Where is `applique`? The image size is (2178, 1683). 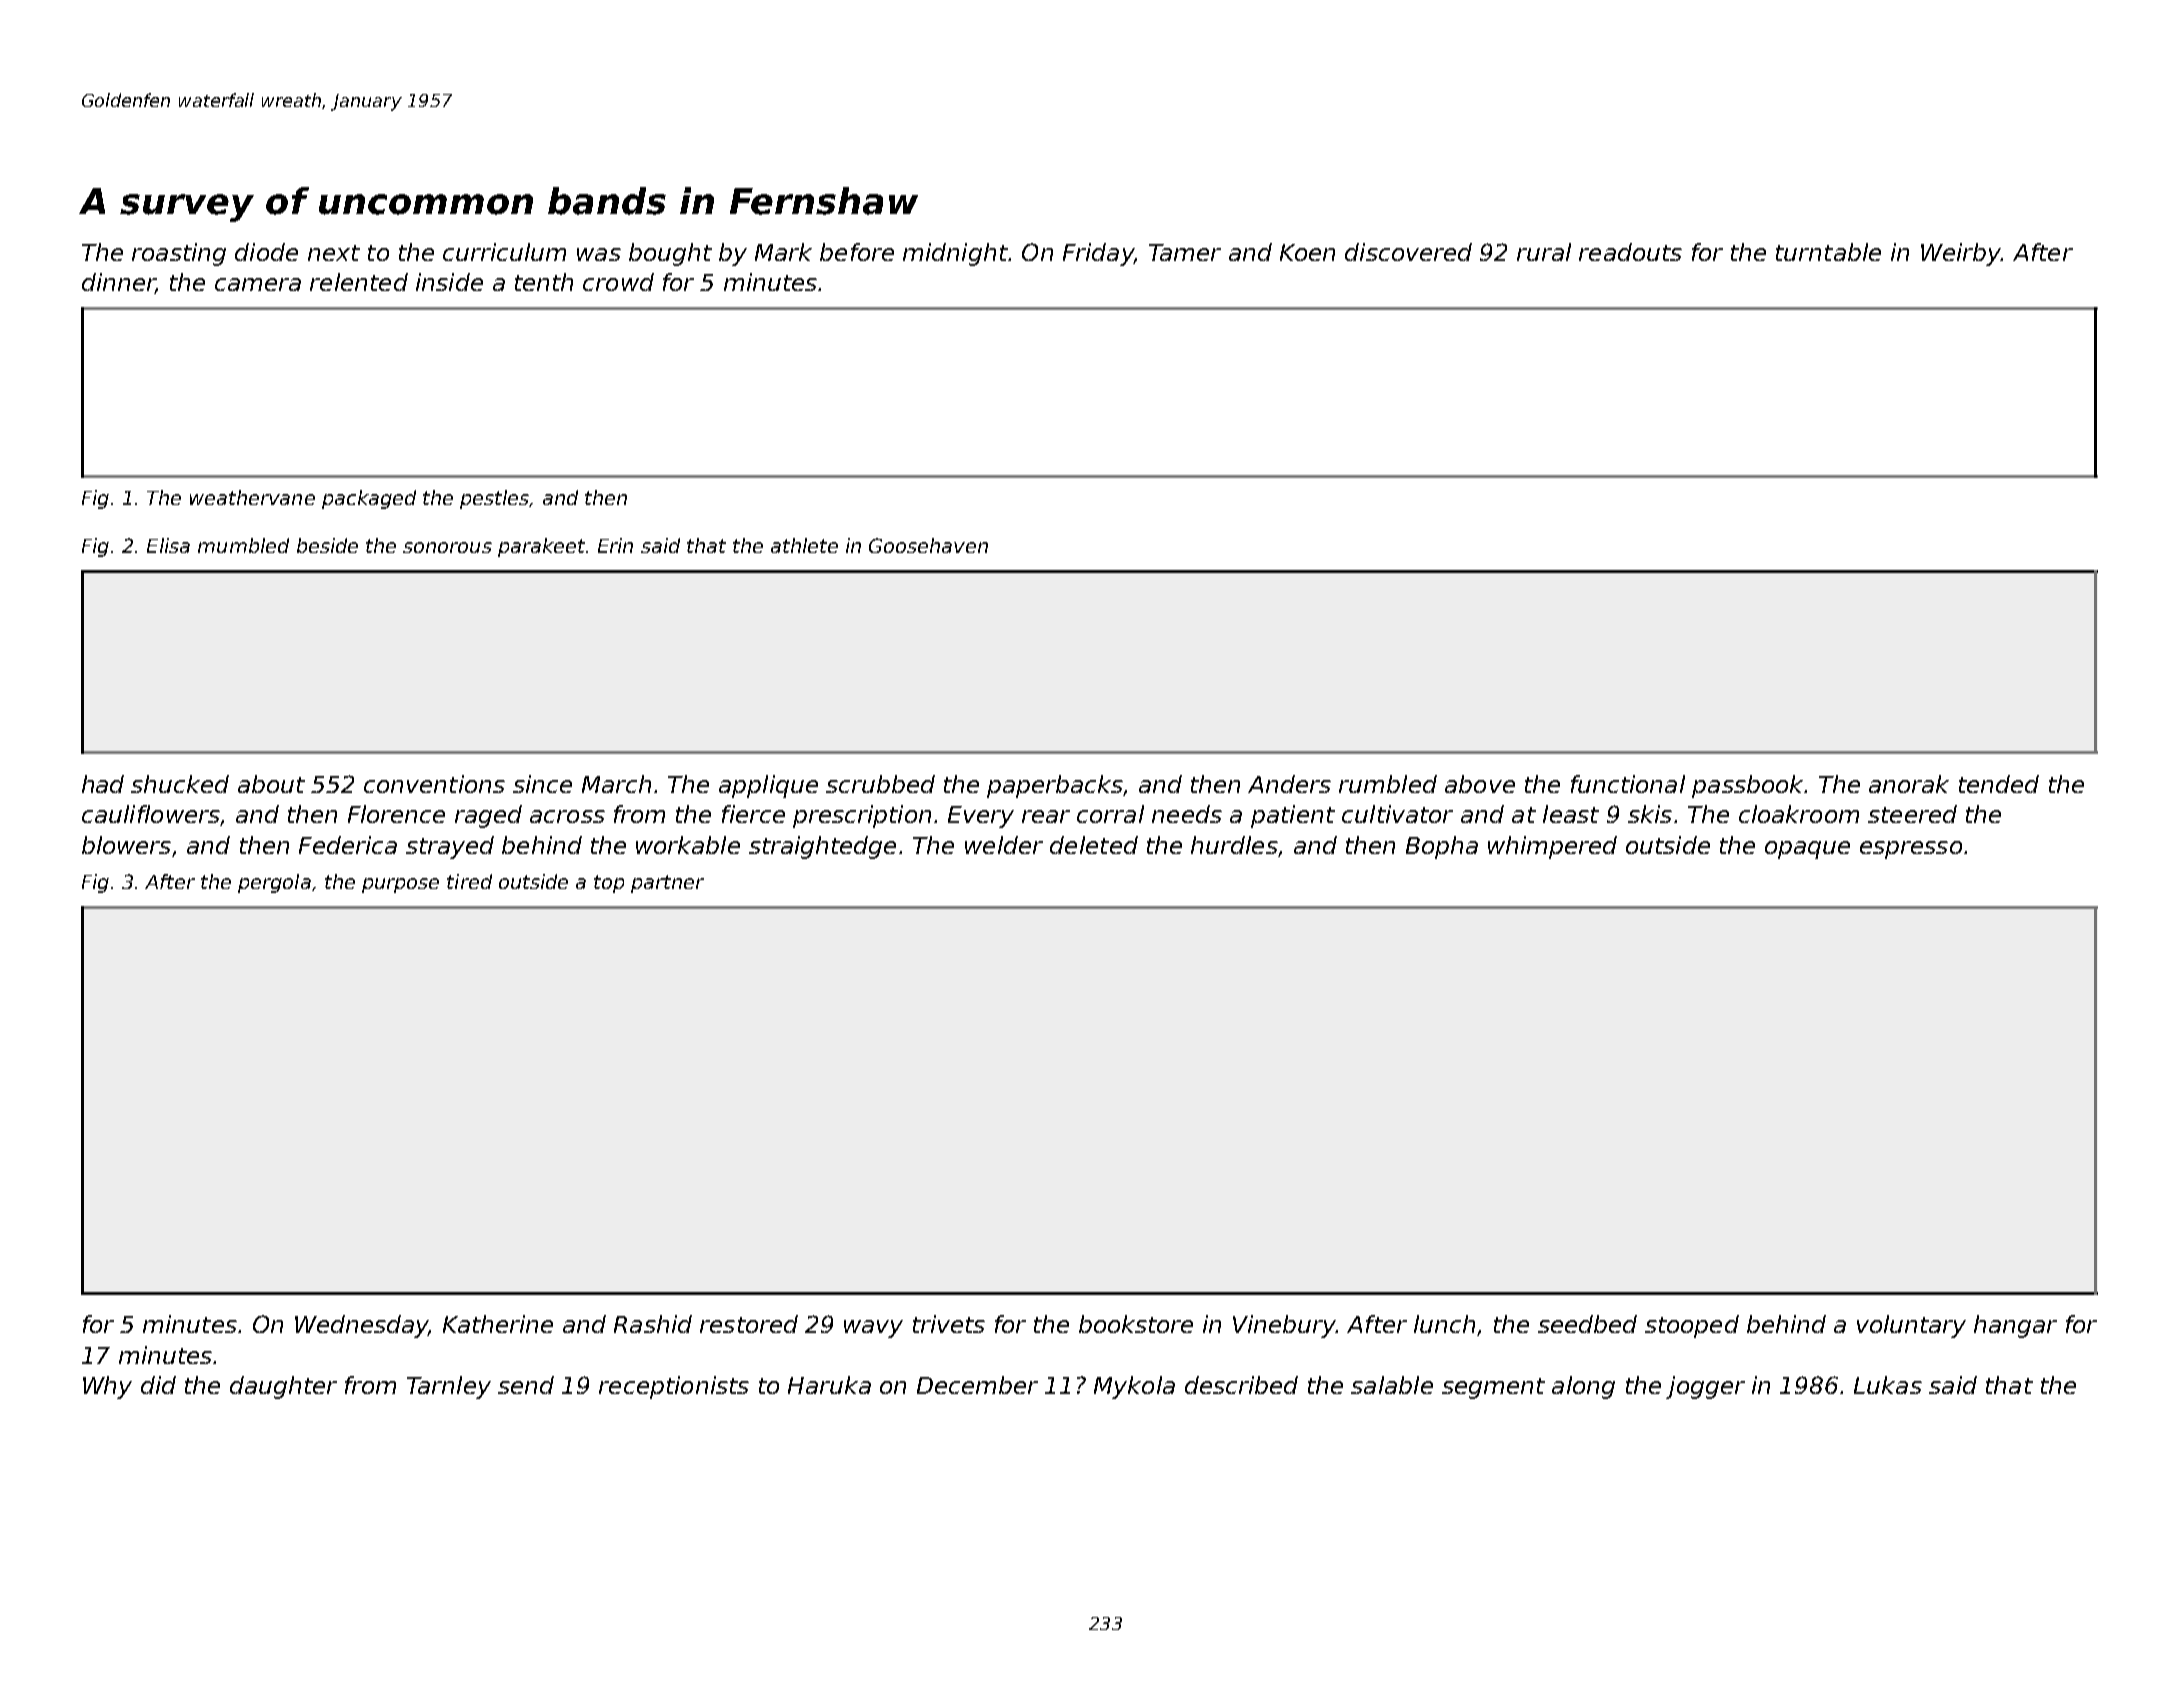 applique is located at coordinates (768, 786).
